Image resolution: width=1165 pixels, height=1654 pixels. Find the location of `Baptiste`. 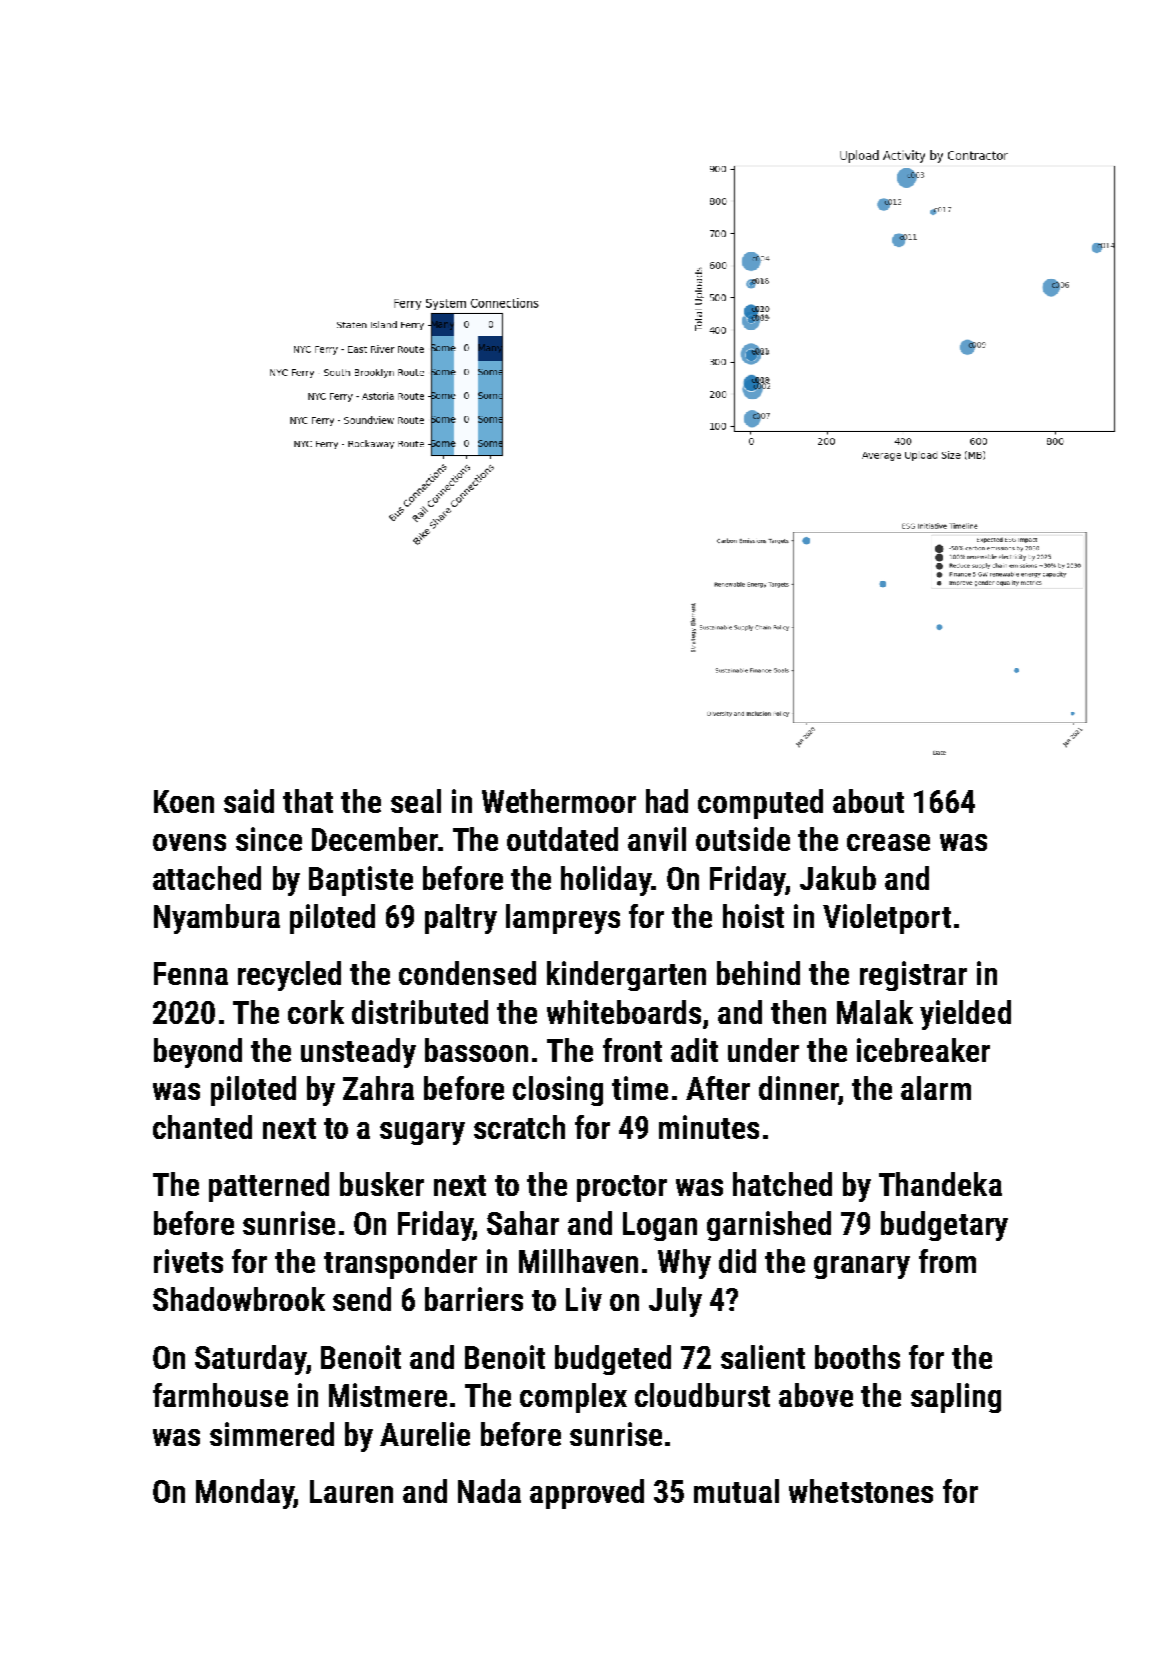

Baptiste is located at coordinates (361, 881).
